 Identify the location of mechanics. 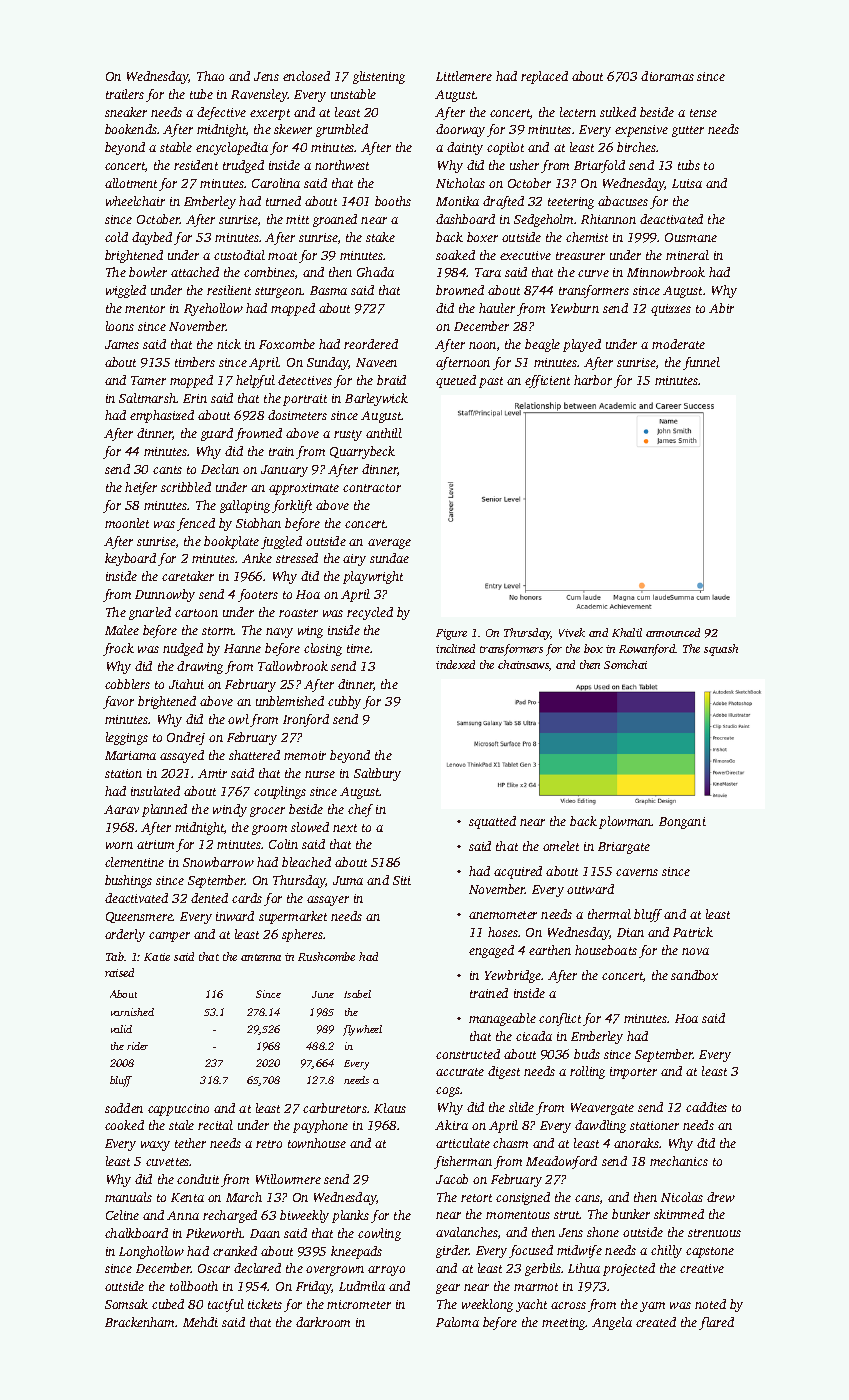
(679, 1161).
